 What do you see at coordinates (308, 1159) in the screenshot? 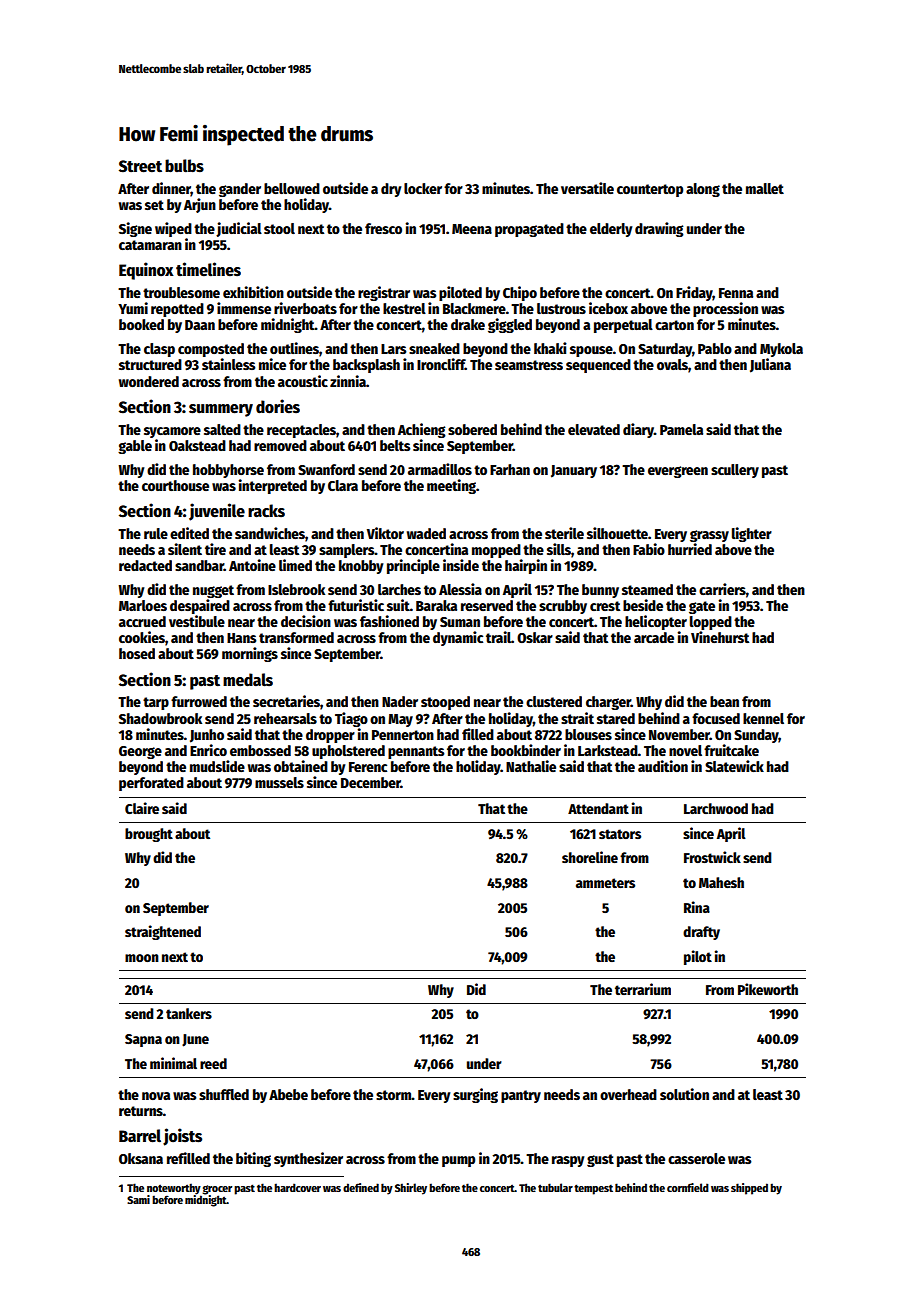
I see `synthesizer` at bounding box center [308, 1159].
